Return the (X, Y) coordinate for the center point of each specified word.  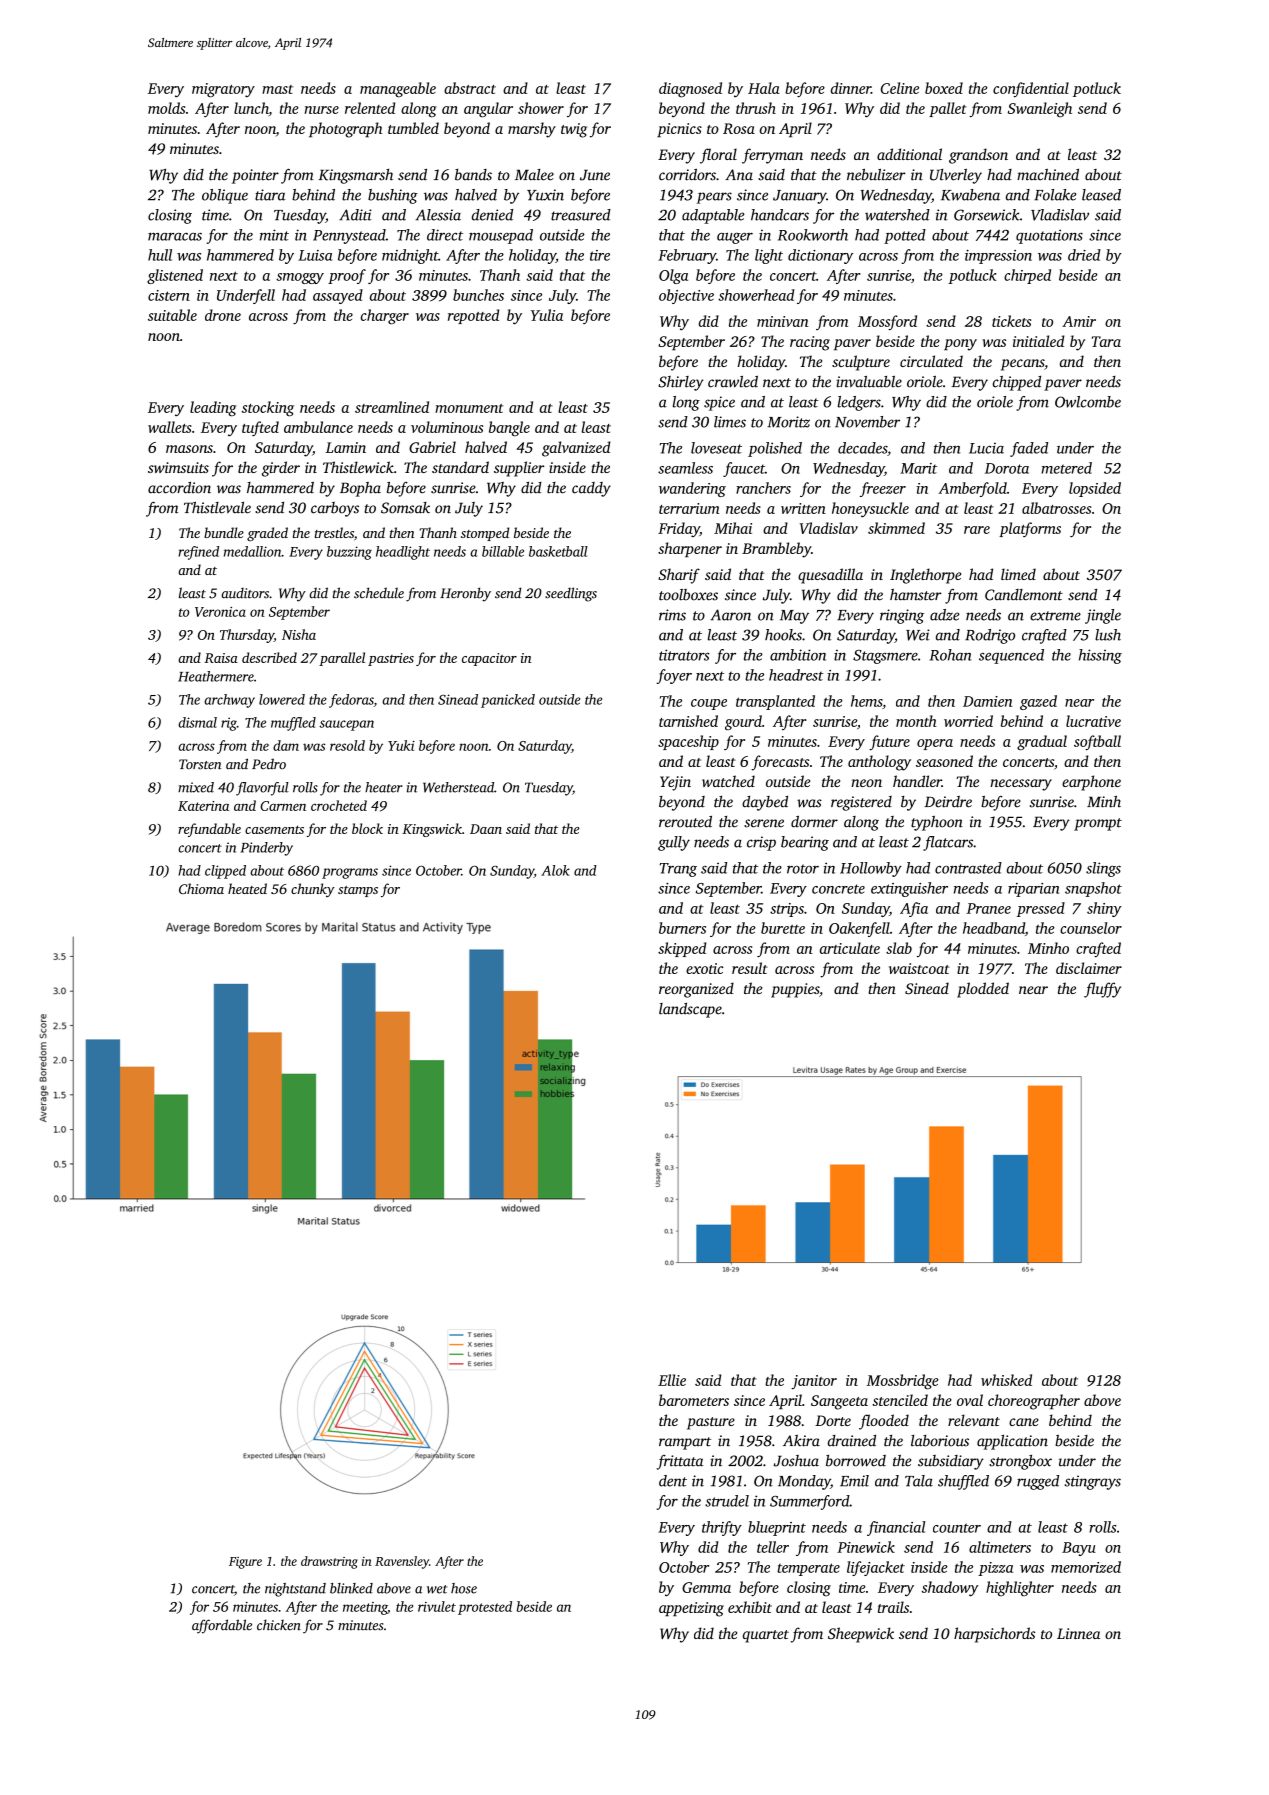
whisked (1006, 1380)
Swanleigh (1040, 110)
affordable (222, 1626)
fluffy (1102, 990)
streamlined (392, 407)
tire (600, 255)
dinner (851, 88)
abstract (470, 88)
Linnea (1078, 1633)
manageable (398, 90)
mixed (196, 787)
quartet (766, 1636)
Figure (245, 1563)
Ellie (672, 1380)
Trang (678, 870)
